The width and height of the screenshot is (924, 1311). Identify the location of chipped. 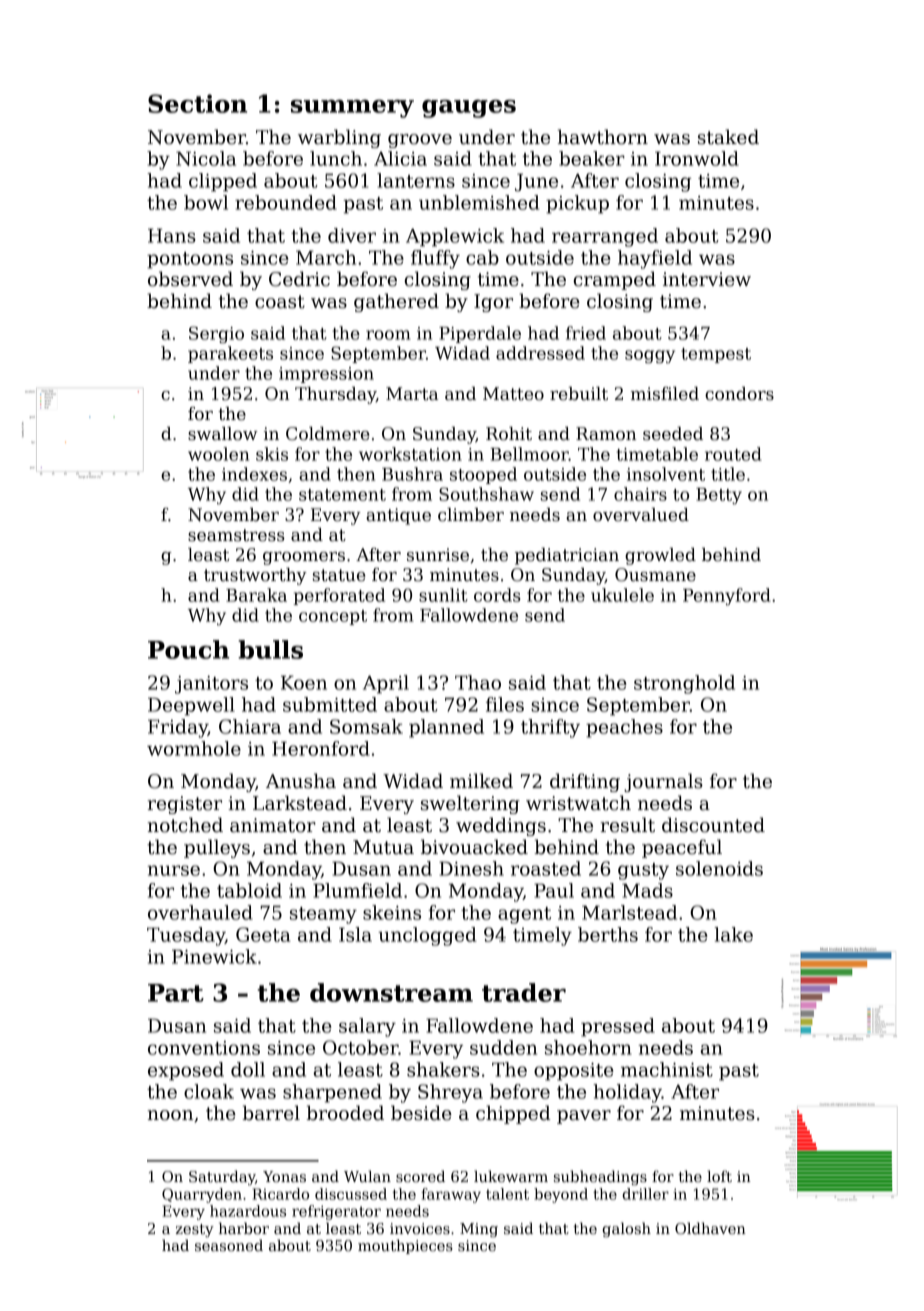
(513, 1114).
